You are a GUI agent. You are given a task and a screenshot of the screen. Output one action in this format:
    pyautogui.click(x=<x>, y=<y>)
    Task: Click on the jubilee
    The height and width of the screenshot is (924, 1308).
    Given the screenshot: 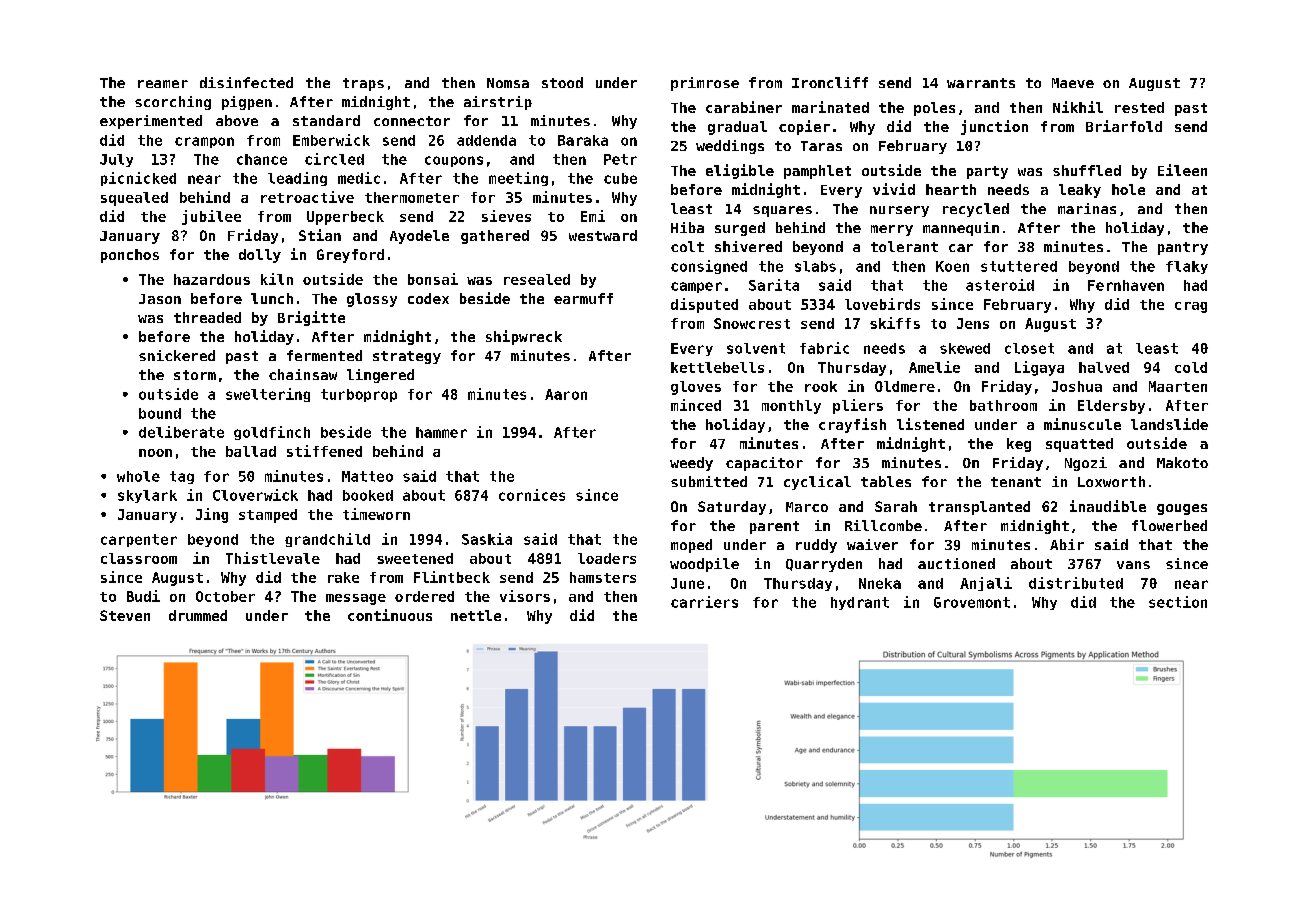 What is the action you would take?
    pyautogui.click(x=211, y=217)
